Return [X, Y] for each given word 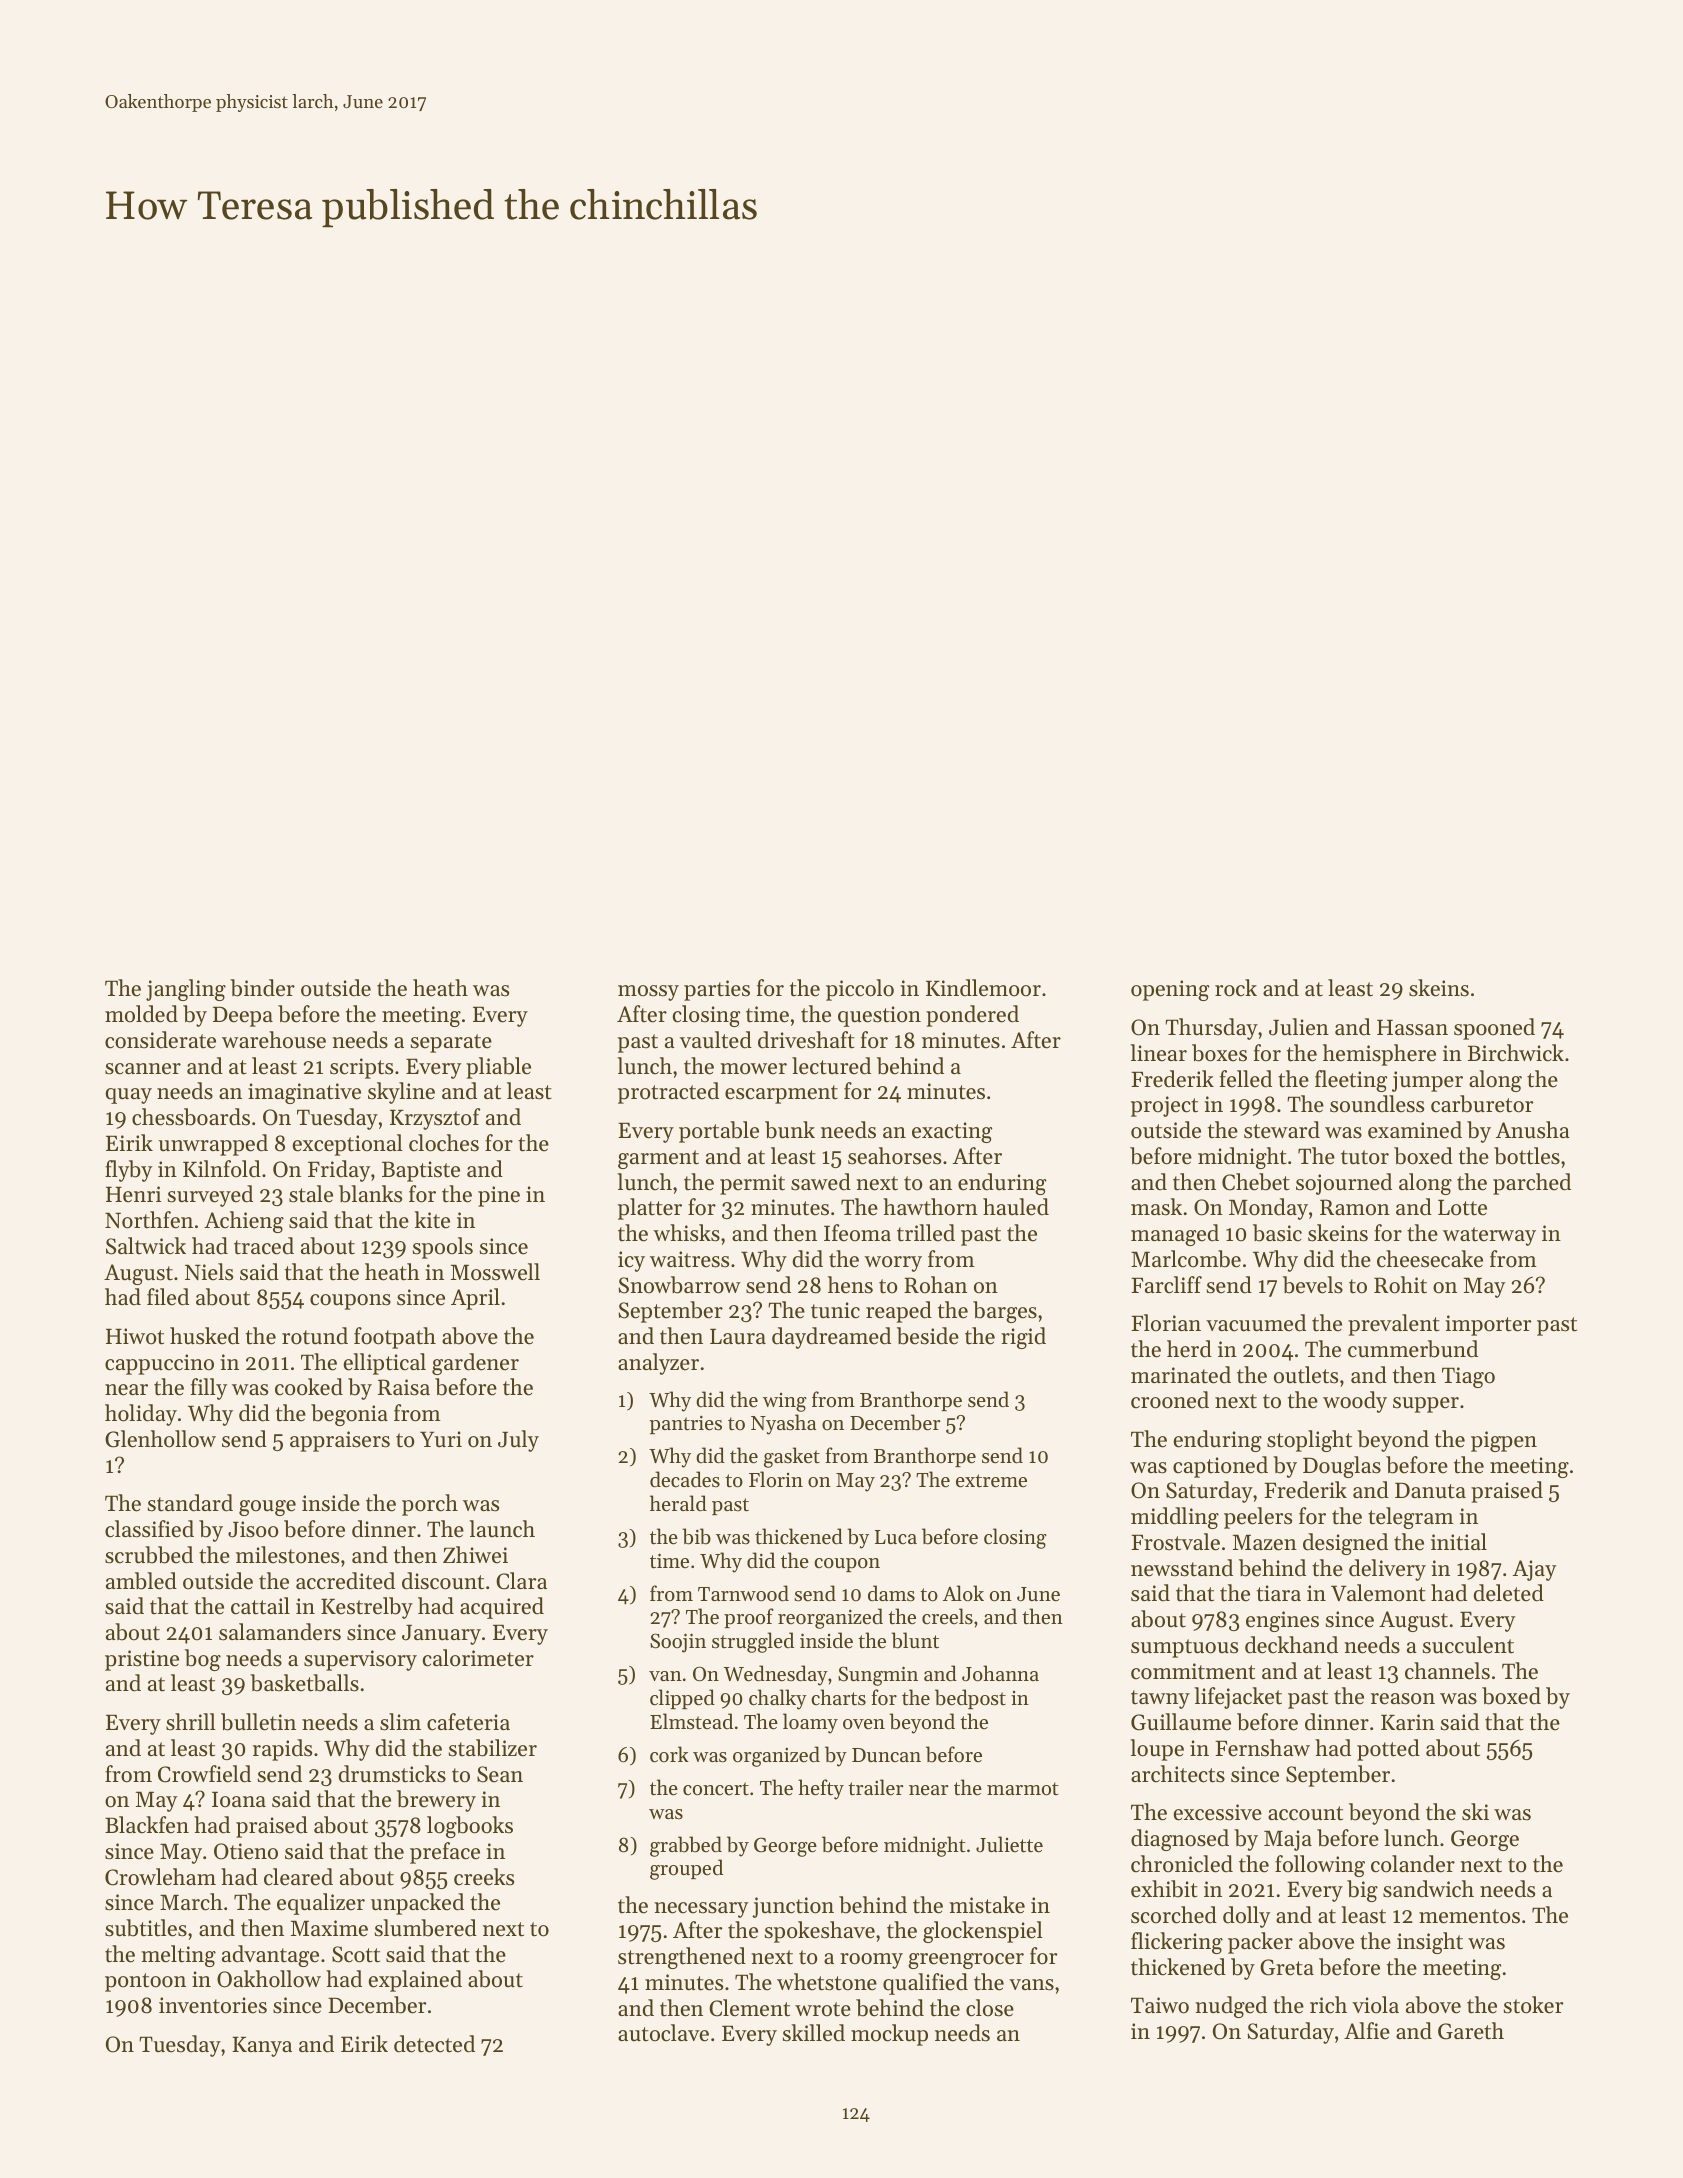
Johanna [1000, 1673]
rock [1236, 988]
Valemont [1378, 1593]
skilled [814, 2033]
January [441, 1634]
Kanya [262, 2046]
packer [1260, 1943]
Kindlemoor [983, 988]
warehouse [274, 1040]
